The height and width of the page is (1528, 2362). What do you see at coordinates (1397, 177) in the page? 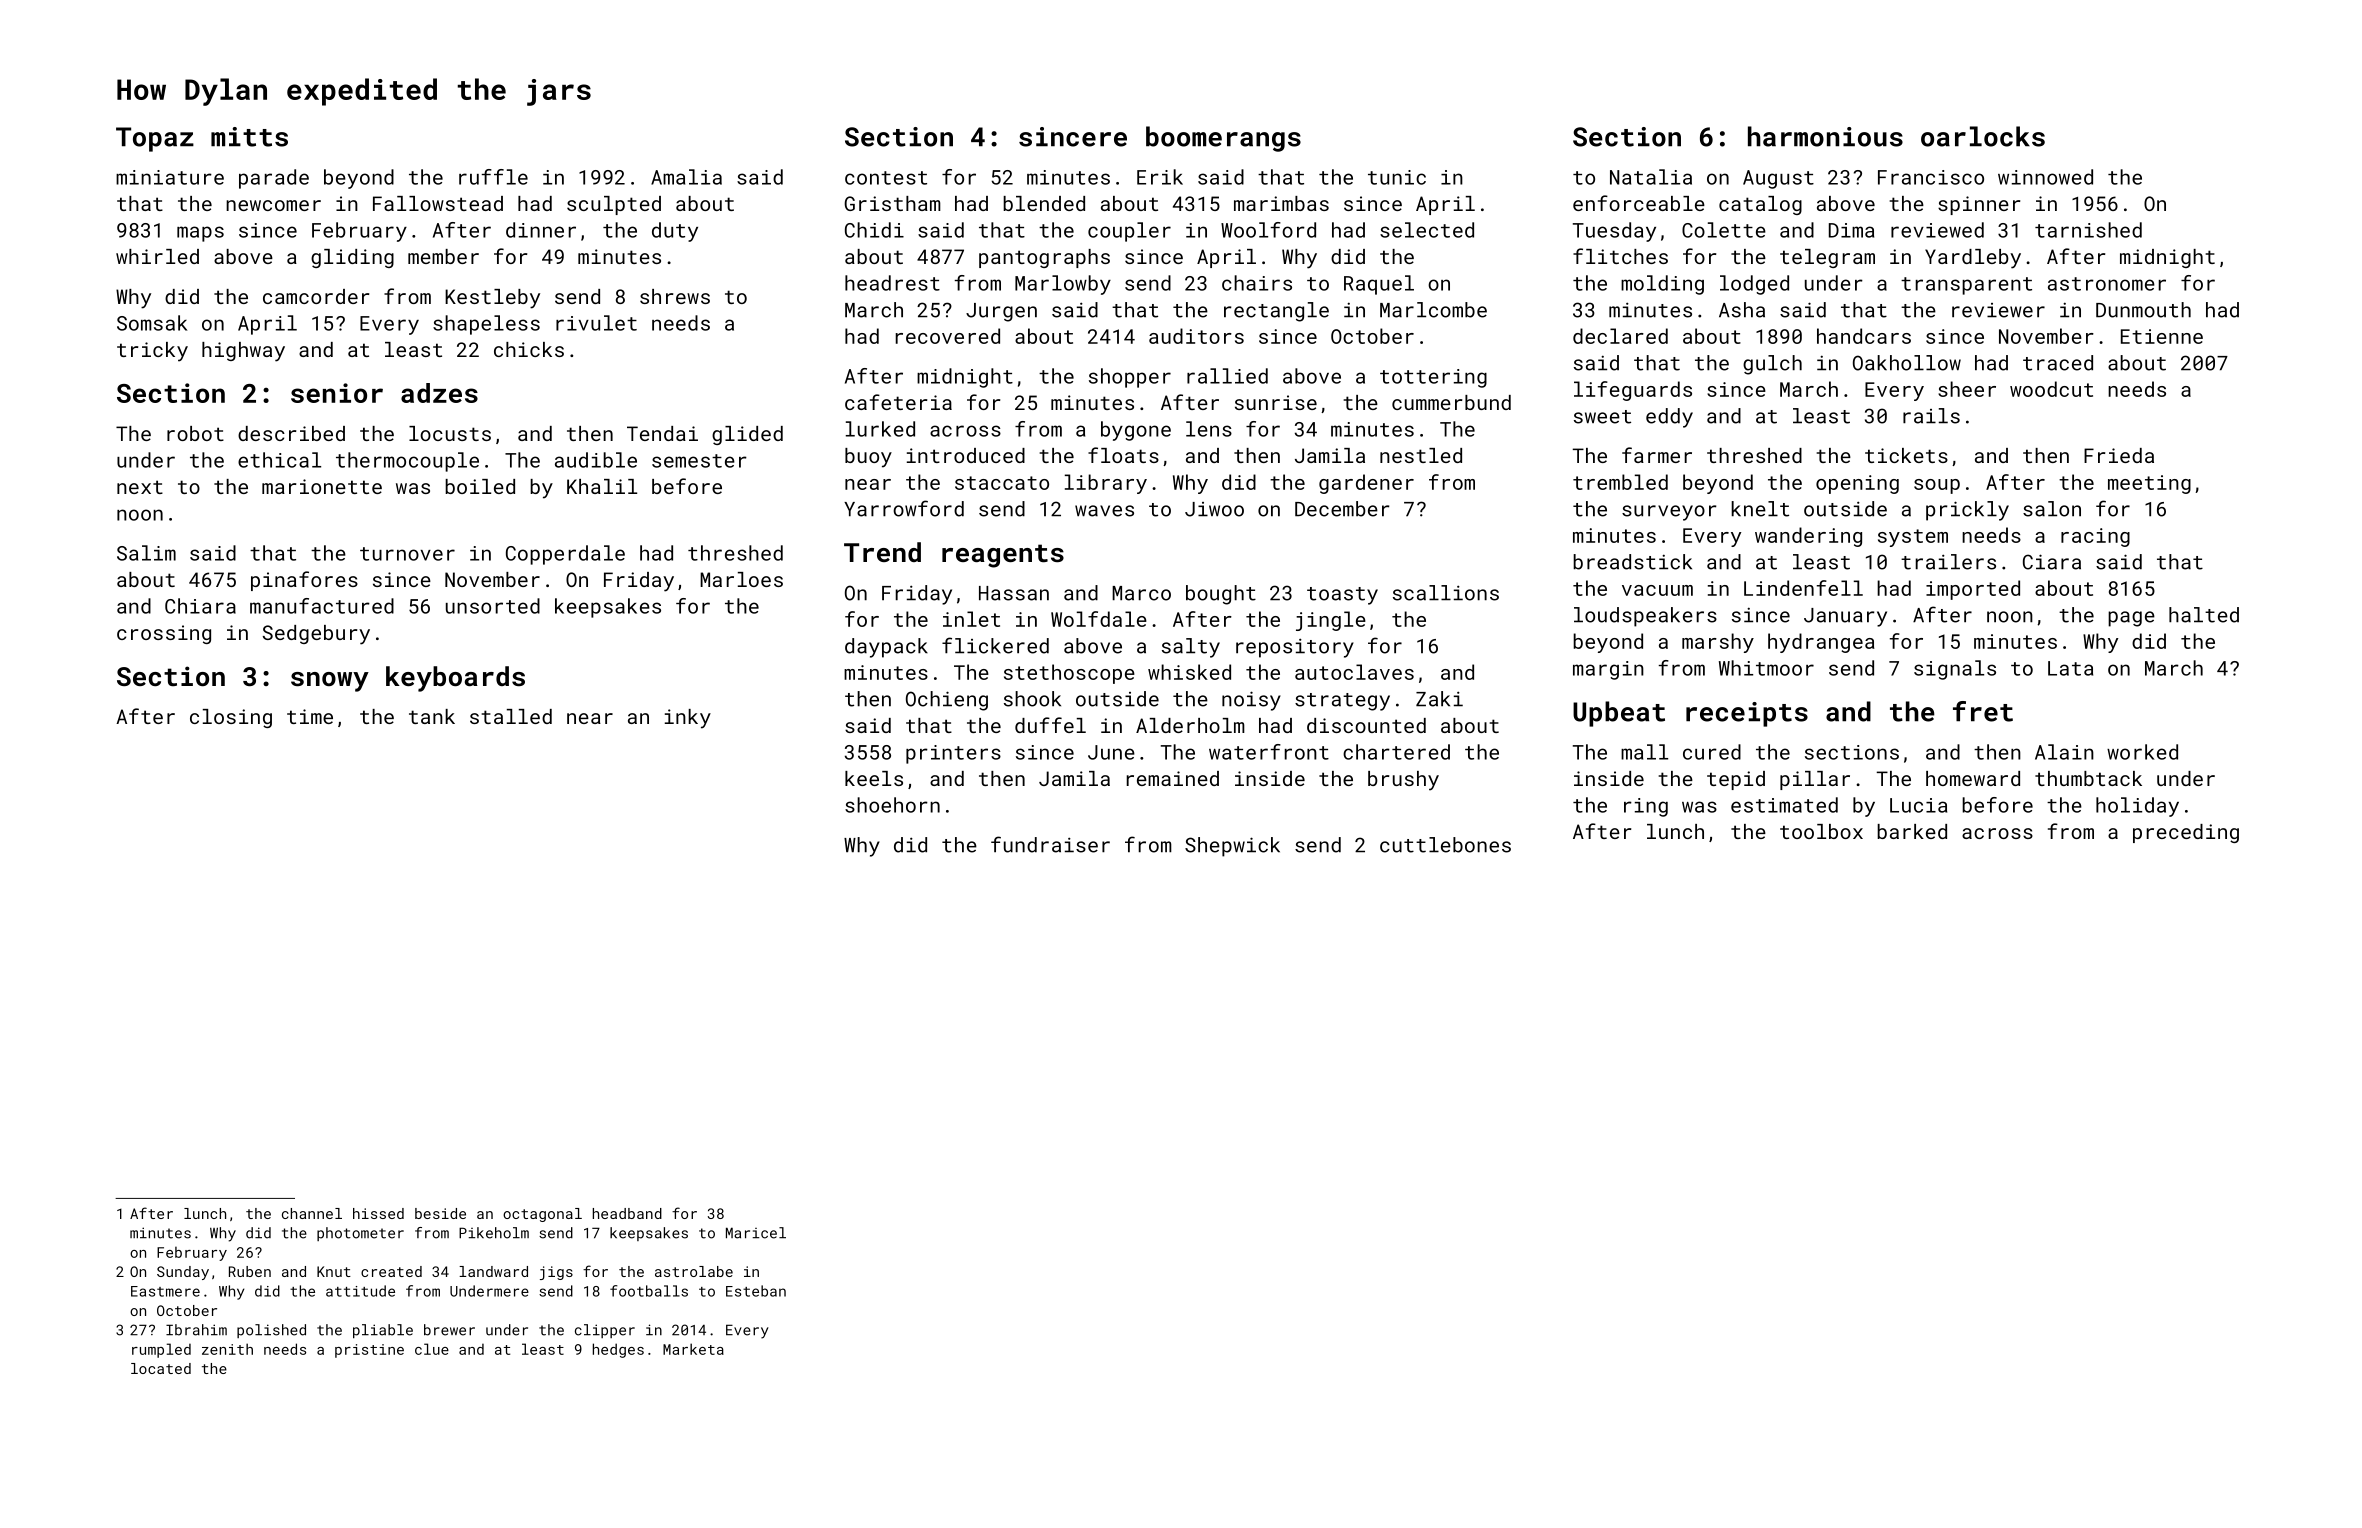
I see `tunic` at bounding box center [1397, 177].
